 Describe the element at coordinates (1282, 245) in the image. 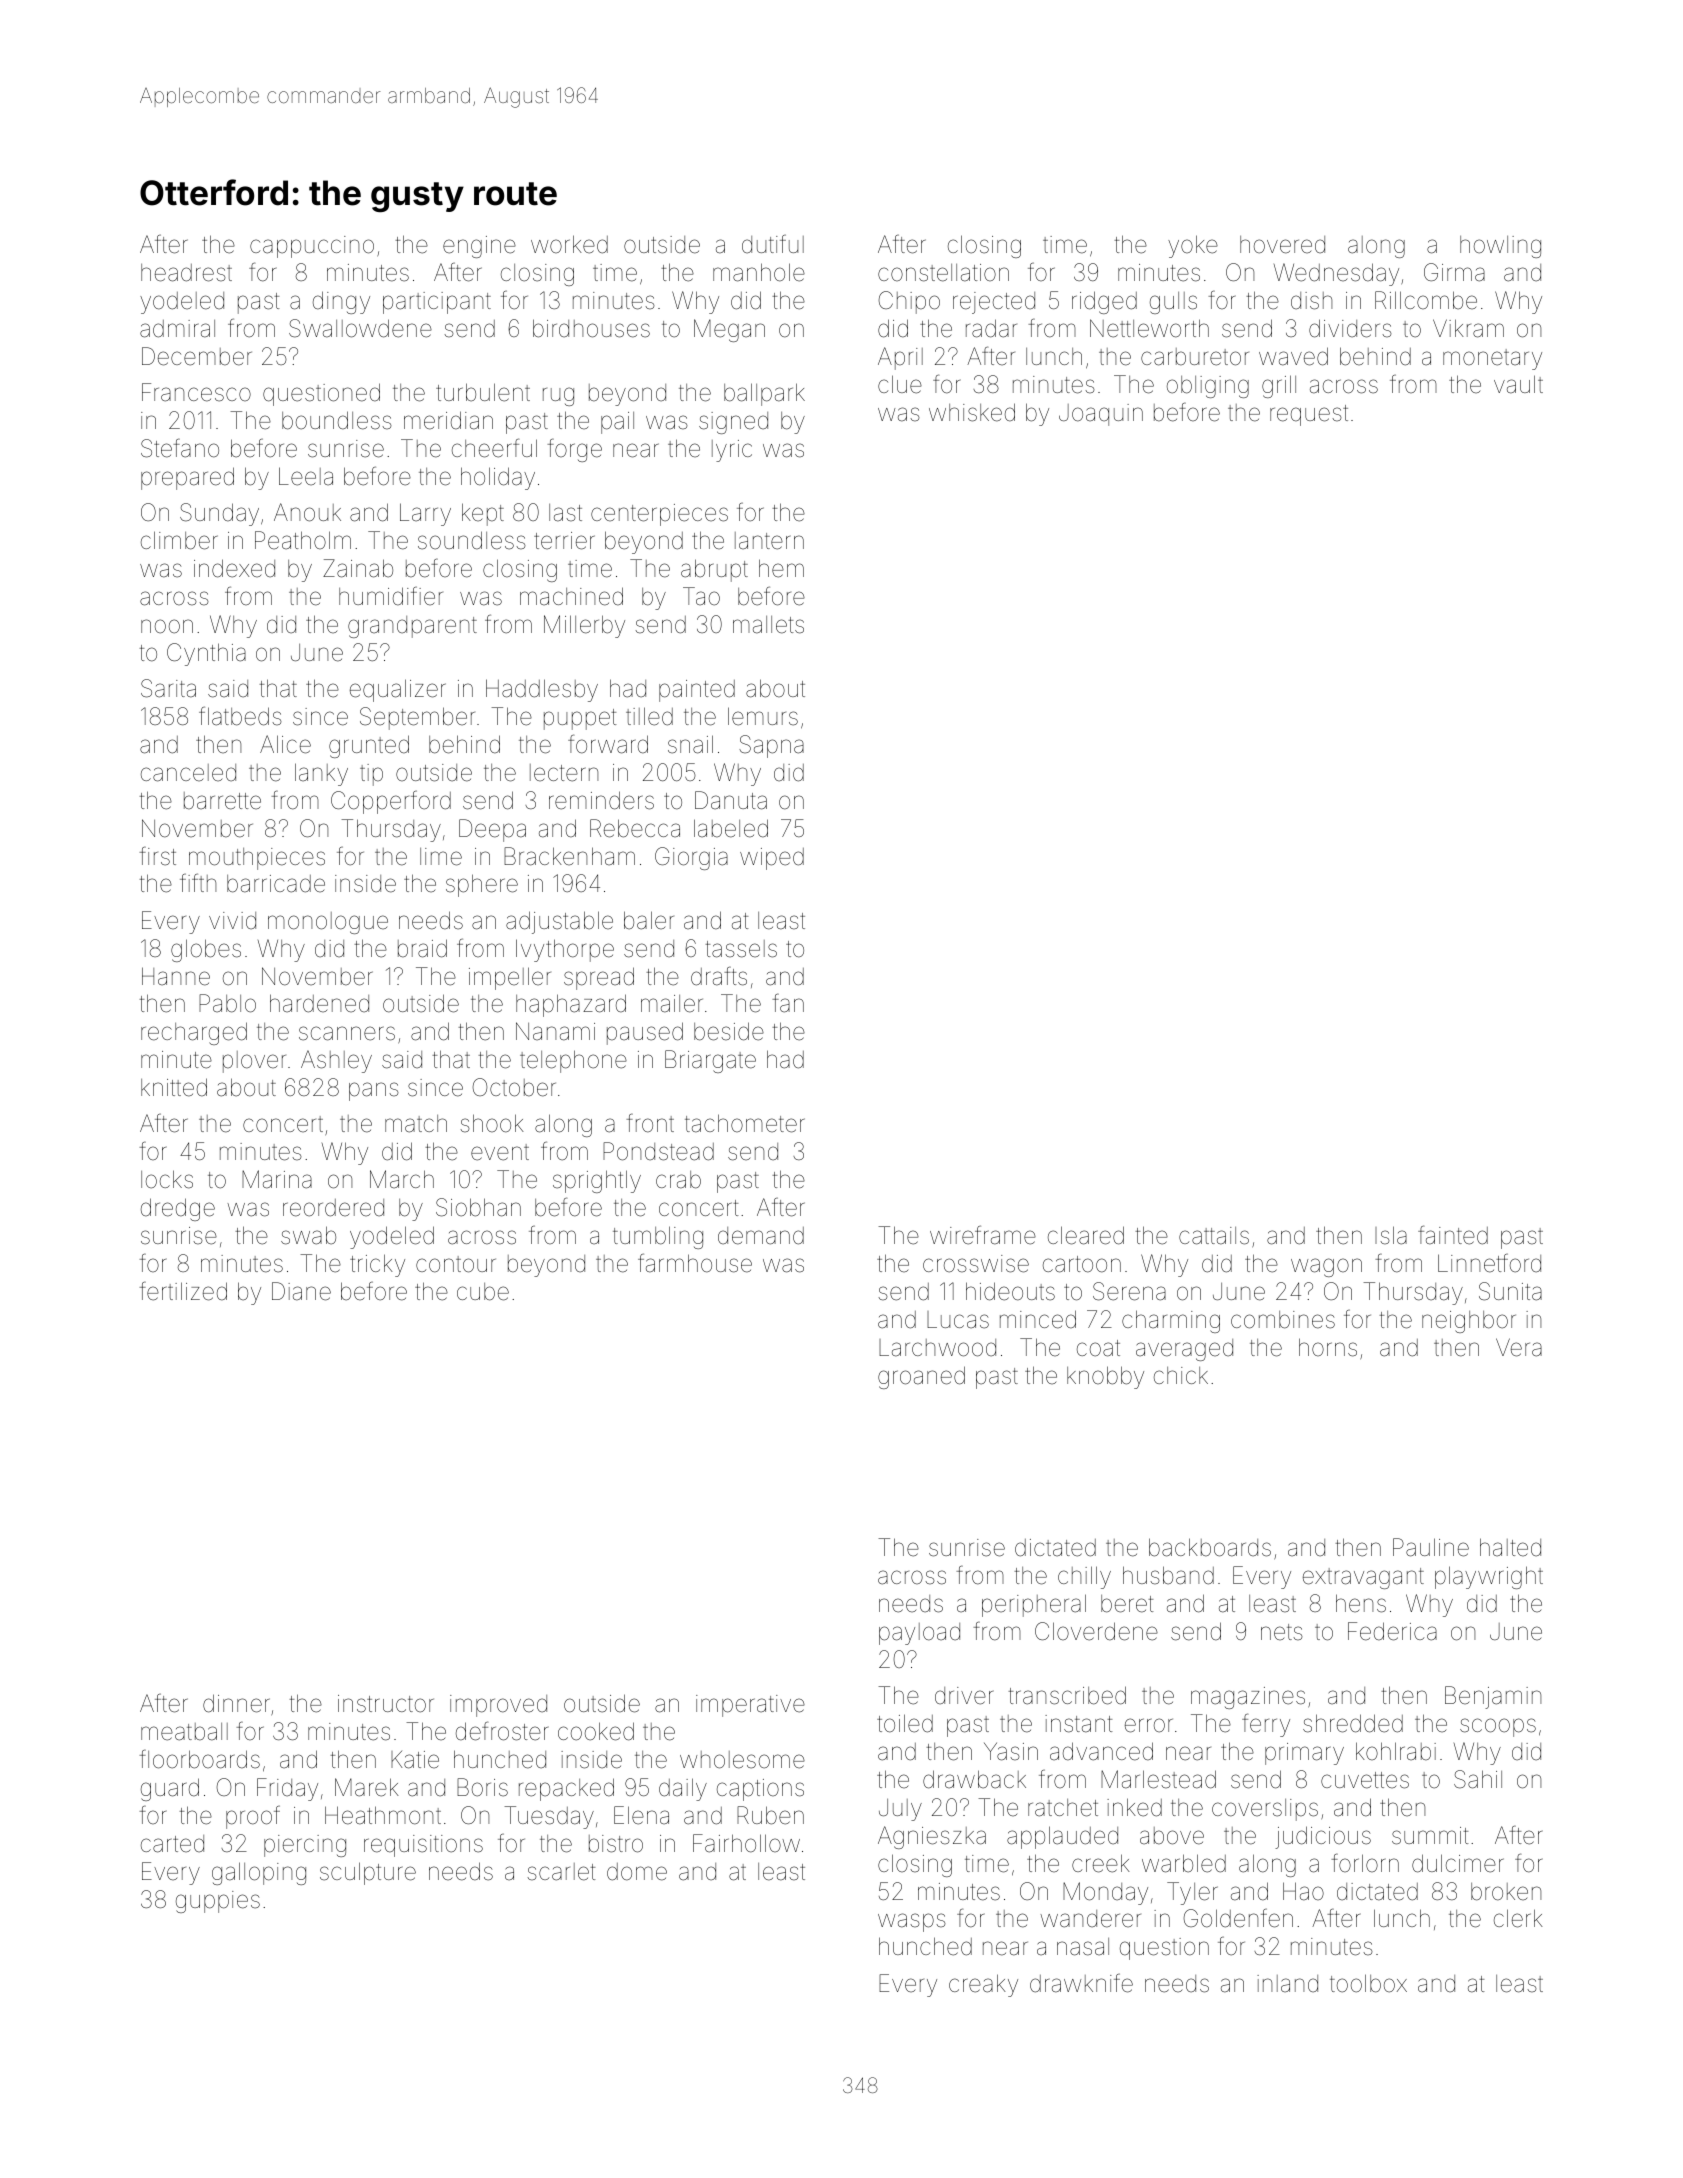

I see `hovered` at that location.
